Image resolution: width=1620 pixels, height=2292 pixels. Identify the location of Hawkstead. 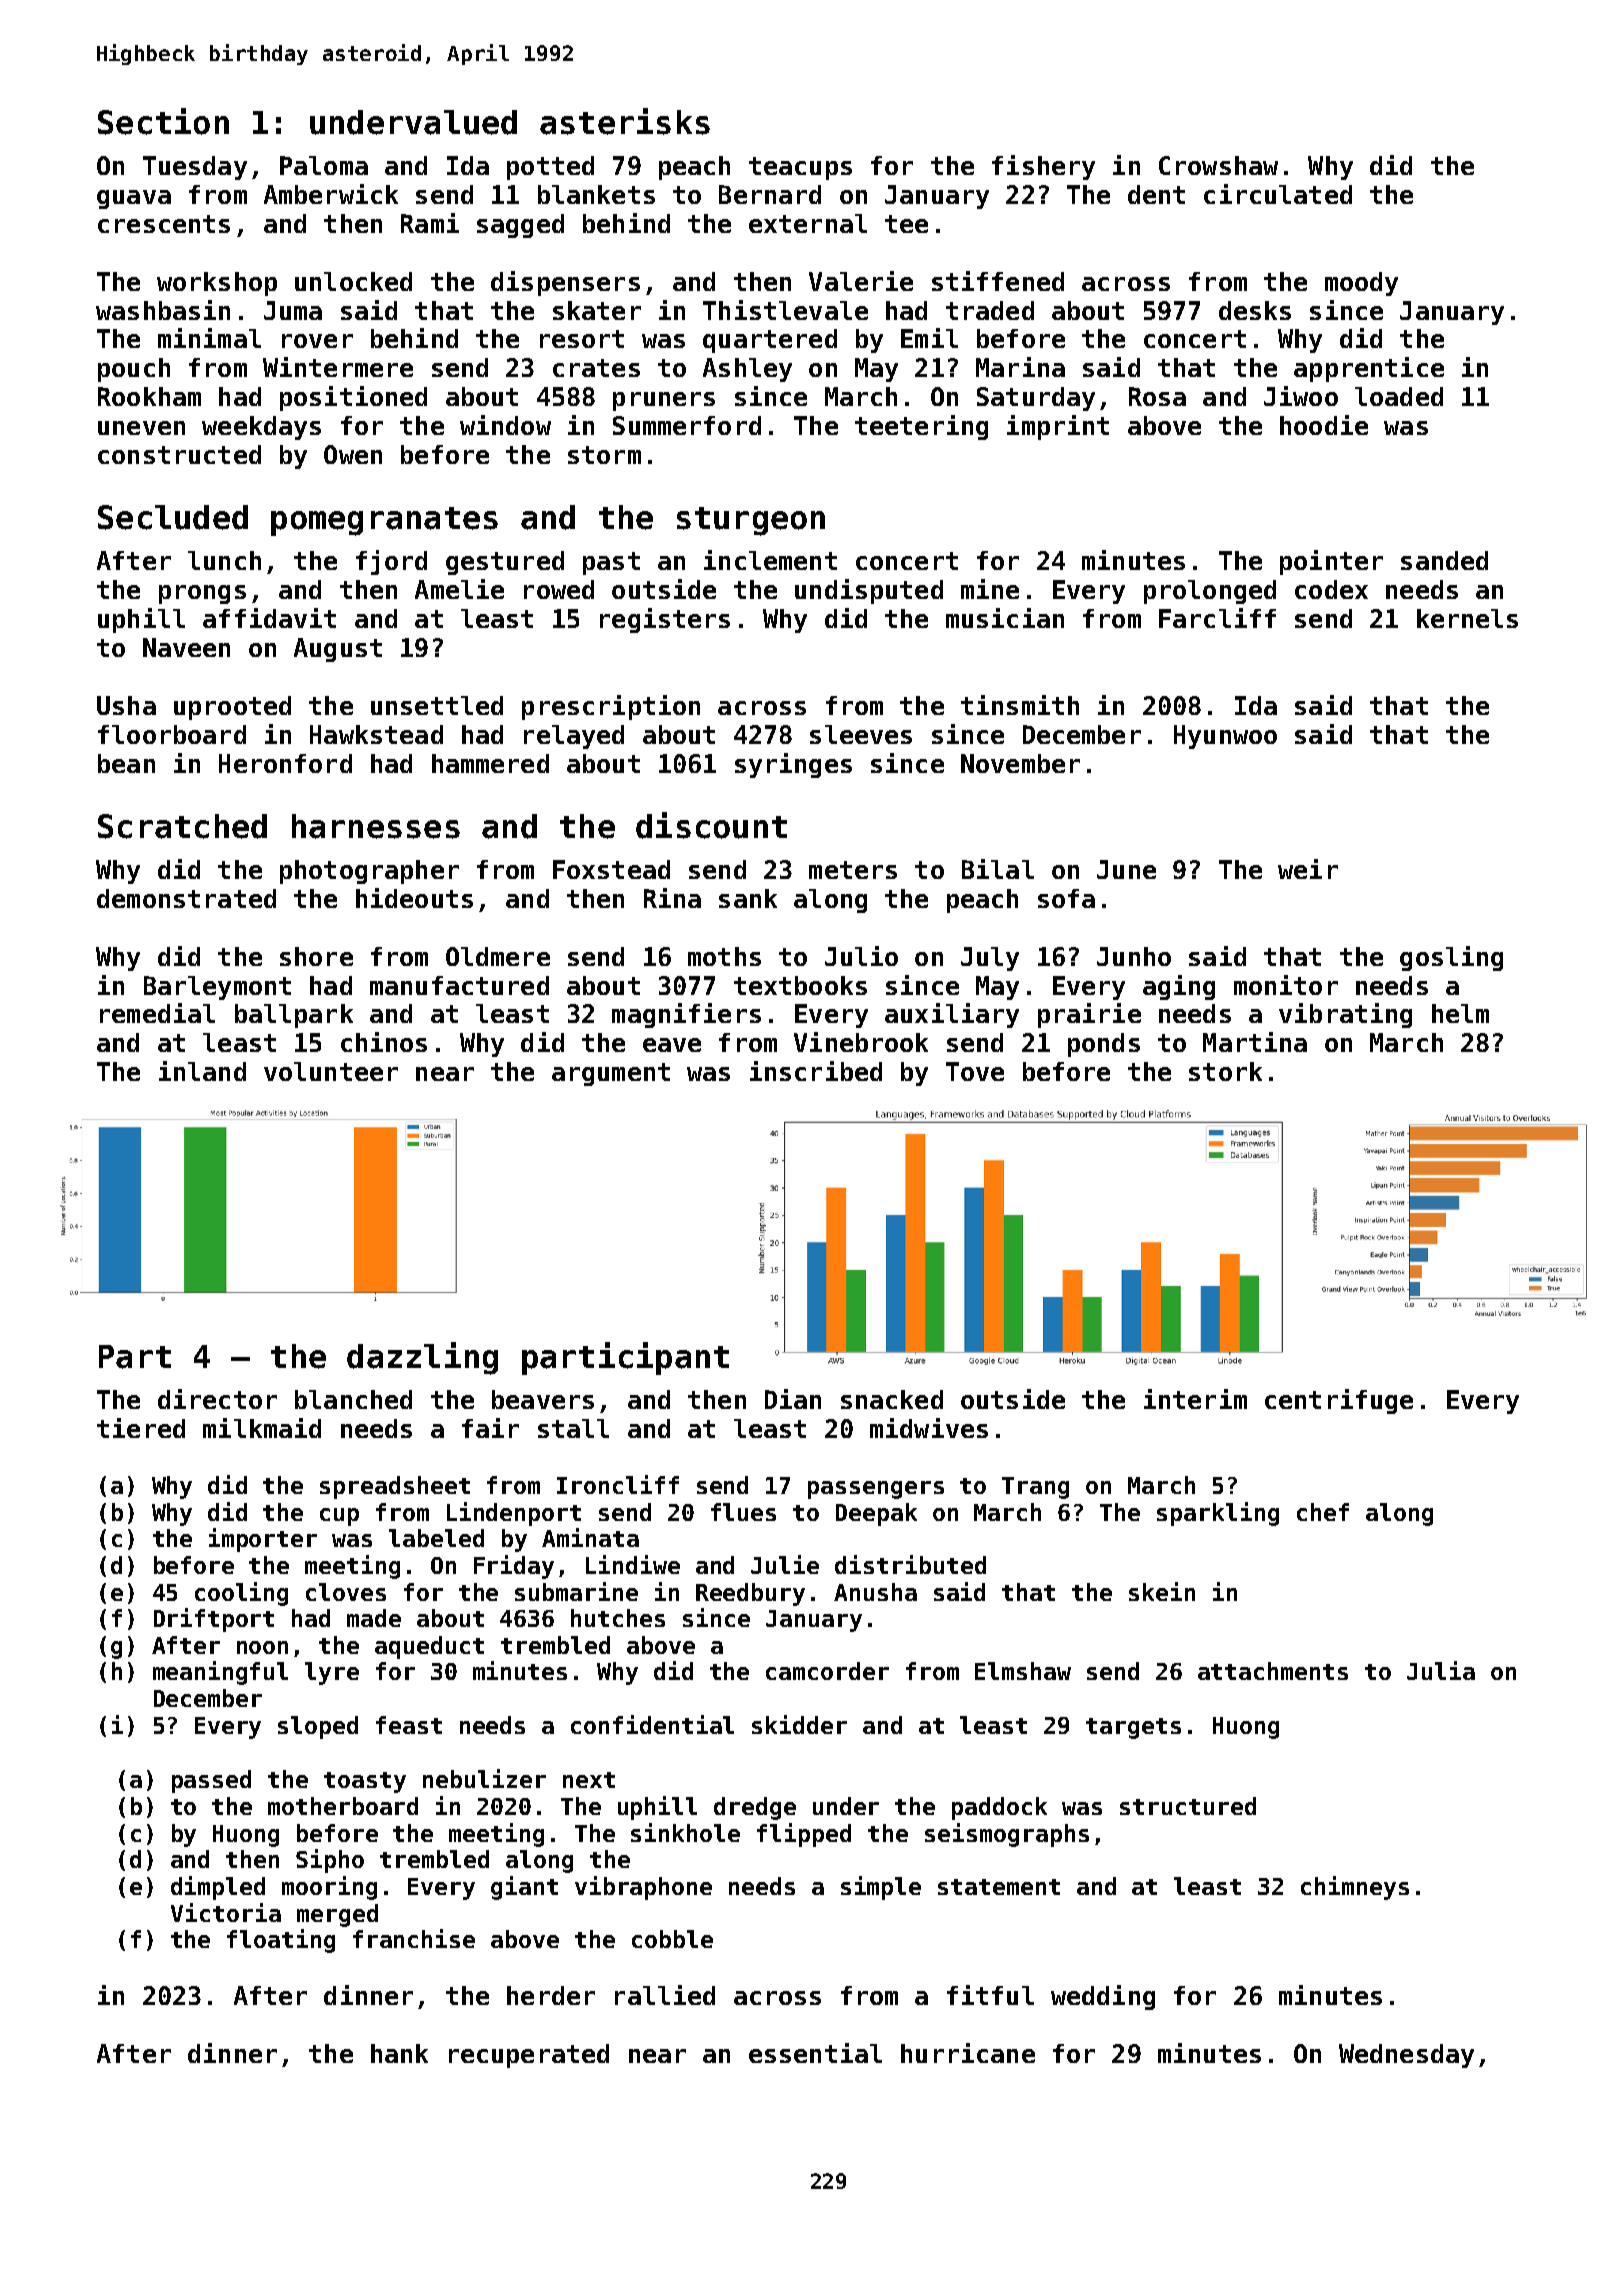
(376, 734).
